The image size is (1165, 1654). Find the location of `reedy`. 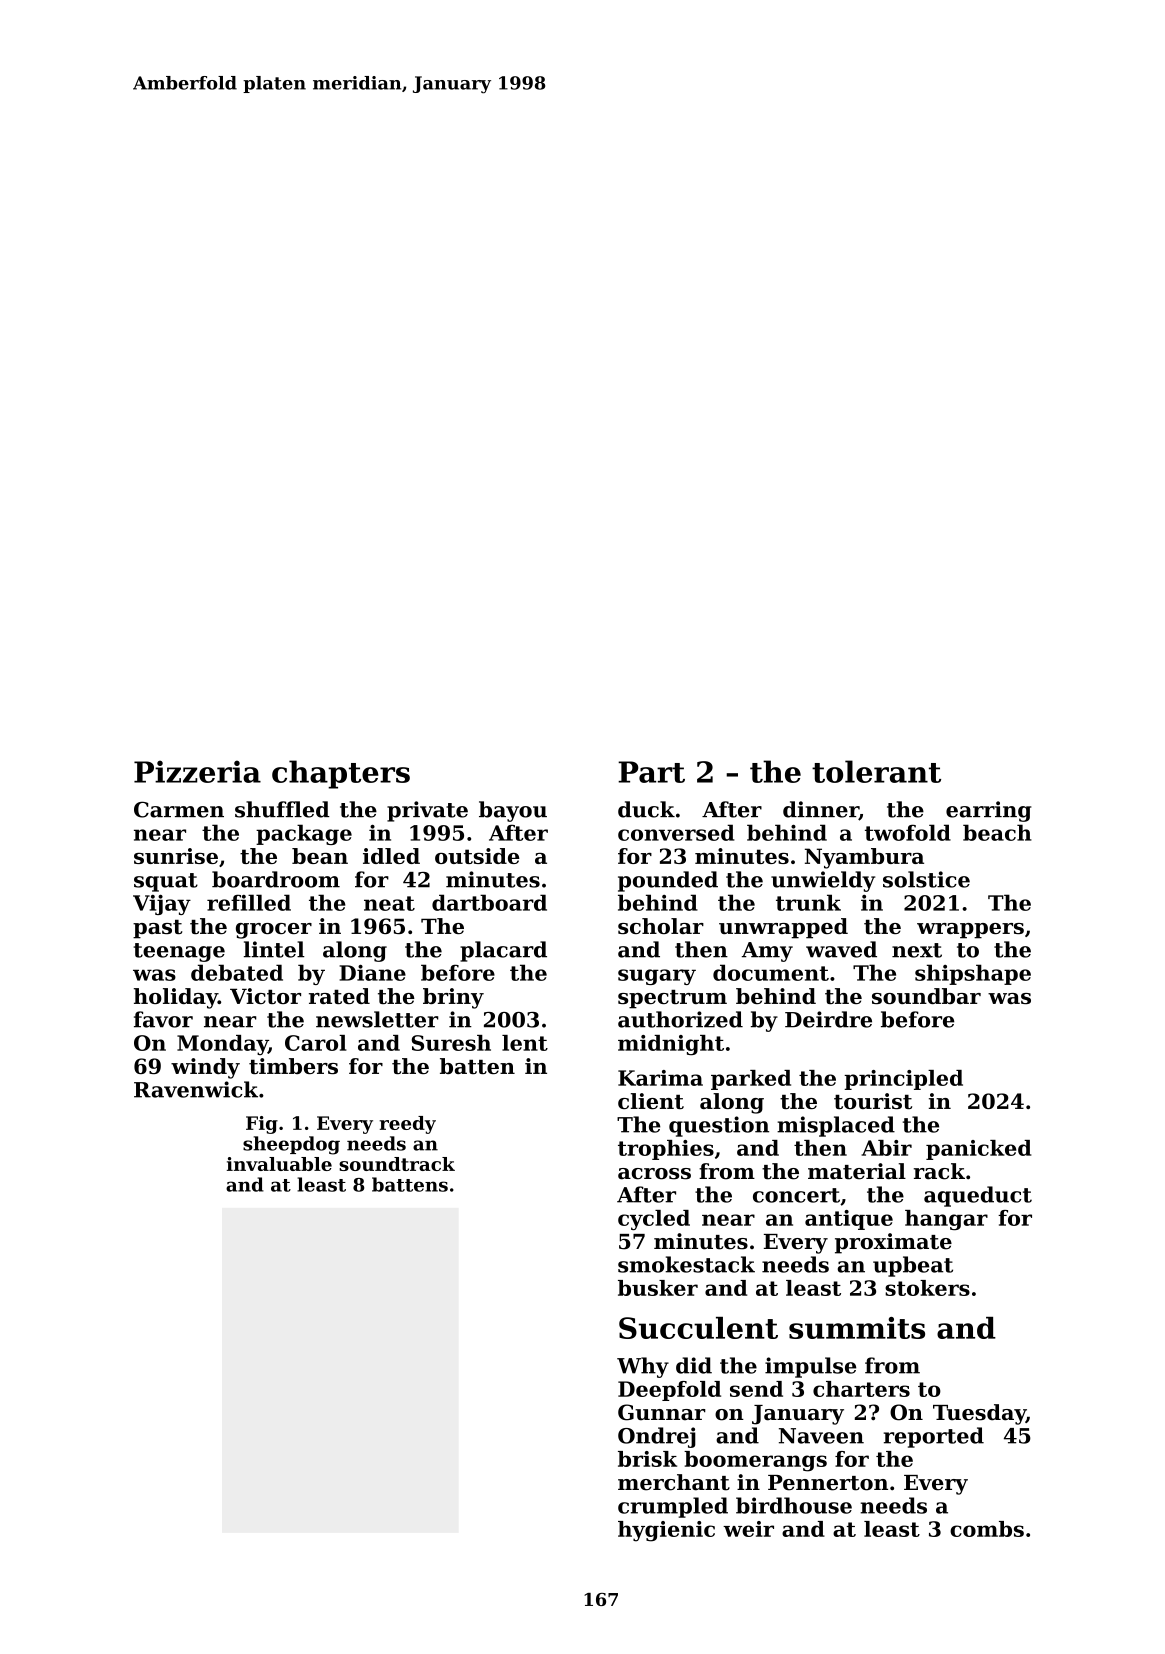

reedy is located at coordinates (408, 1125).
